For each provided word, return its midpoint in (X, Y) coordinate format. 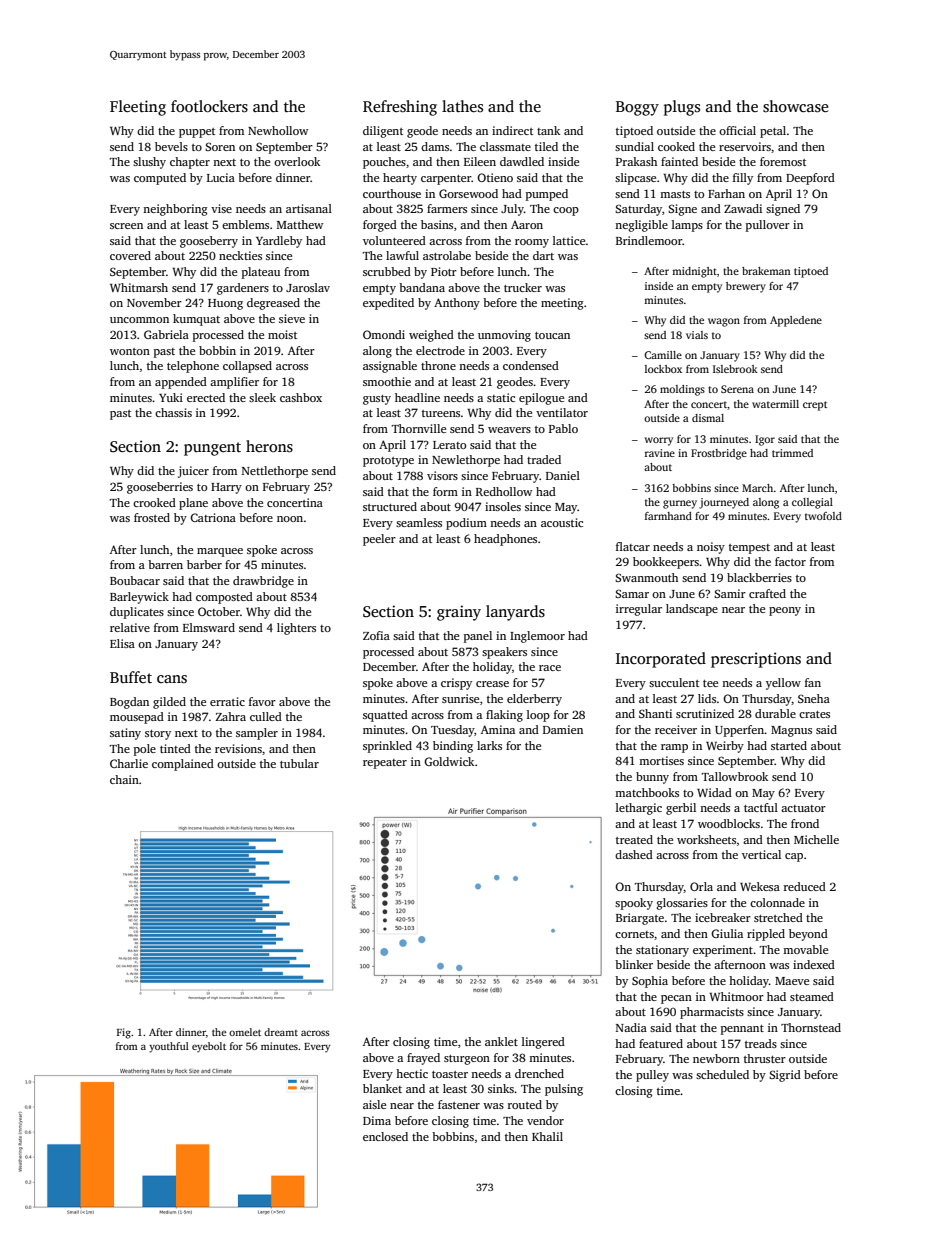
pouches (384, 163)
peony (785, 611)
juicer (193, 472)
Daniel (563, 475)
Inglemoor (537, 637)
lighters (296, 629)
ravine (660, 453)
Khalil (547, 1136)
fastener (459, 1104)
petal (773, 132)
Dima (377, 1120)
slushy (149, 163)
